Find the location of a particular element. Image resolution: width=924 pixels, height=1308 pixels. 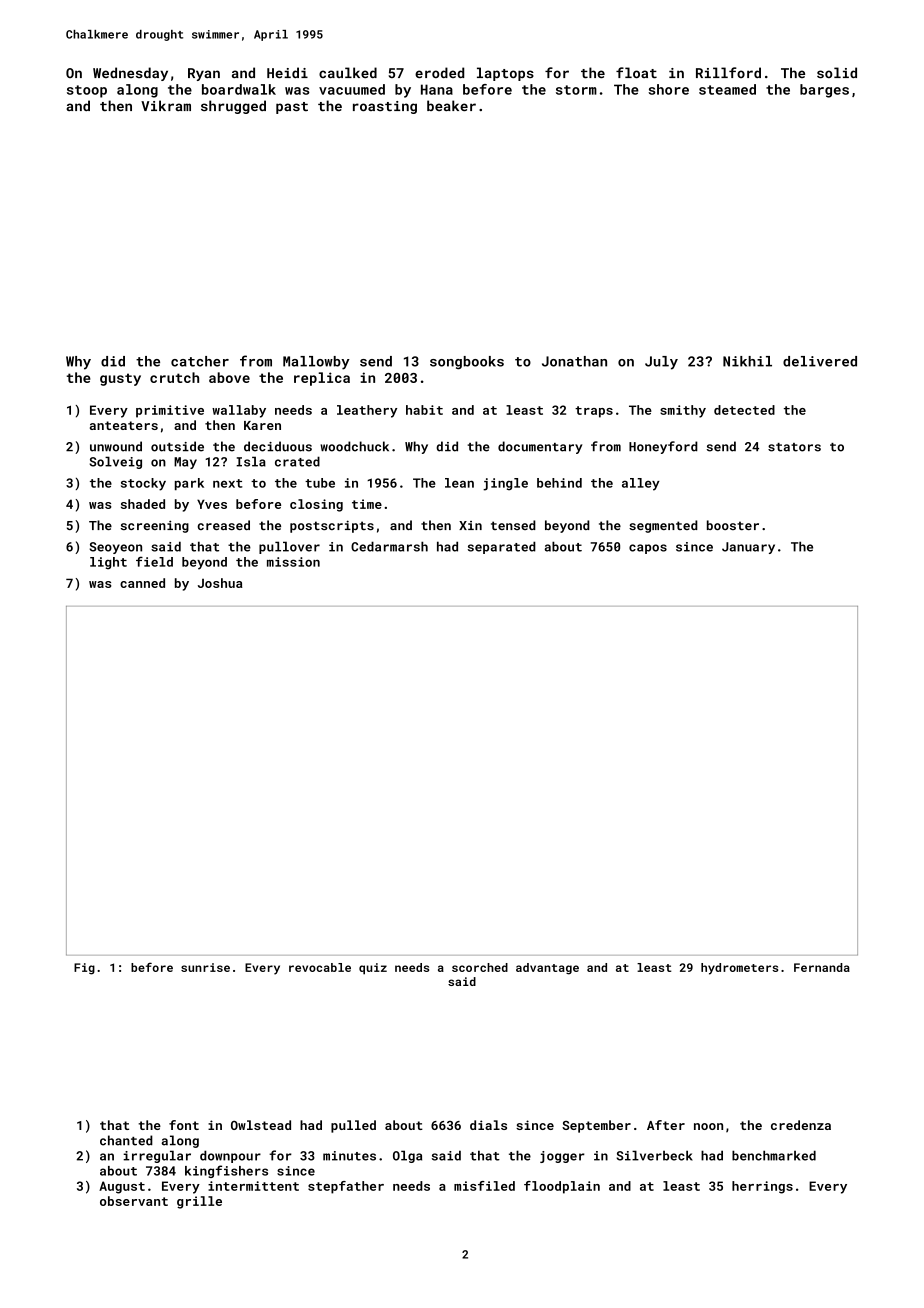

Rillford is located at coordinates (728, 72).
